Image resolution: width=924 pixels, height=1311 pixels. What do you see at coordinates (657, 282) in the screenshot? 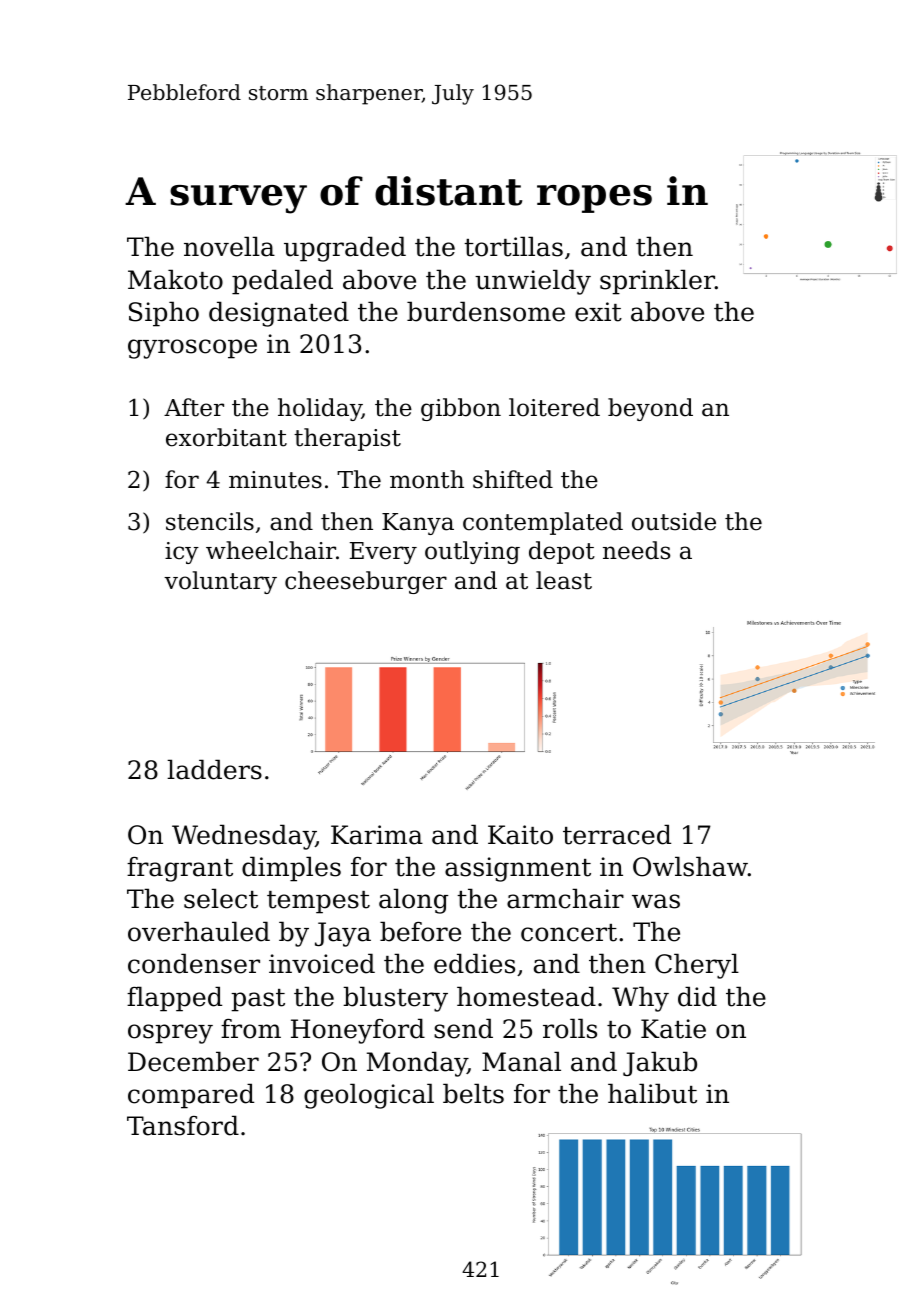
I see `sprinkler` at bounding box center [657, 282].
